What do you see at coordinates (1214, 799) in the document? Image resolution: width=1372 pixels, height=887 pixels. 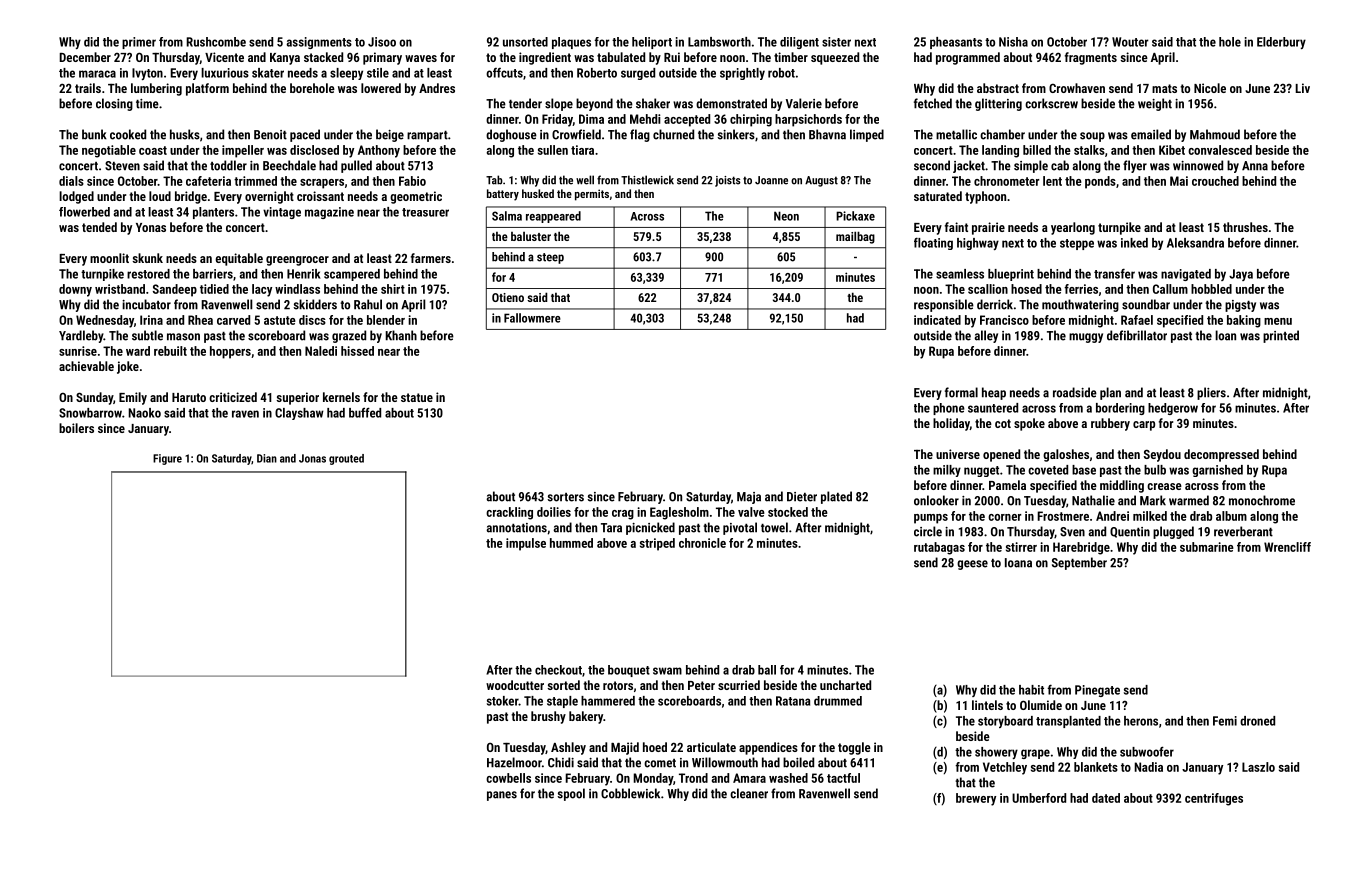 I see `centrifuges` at bounding box center [1214, 799].
